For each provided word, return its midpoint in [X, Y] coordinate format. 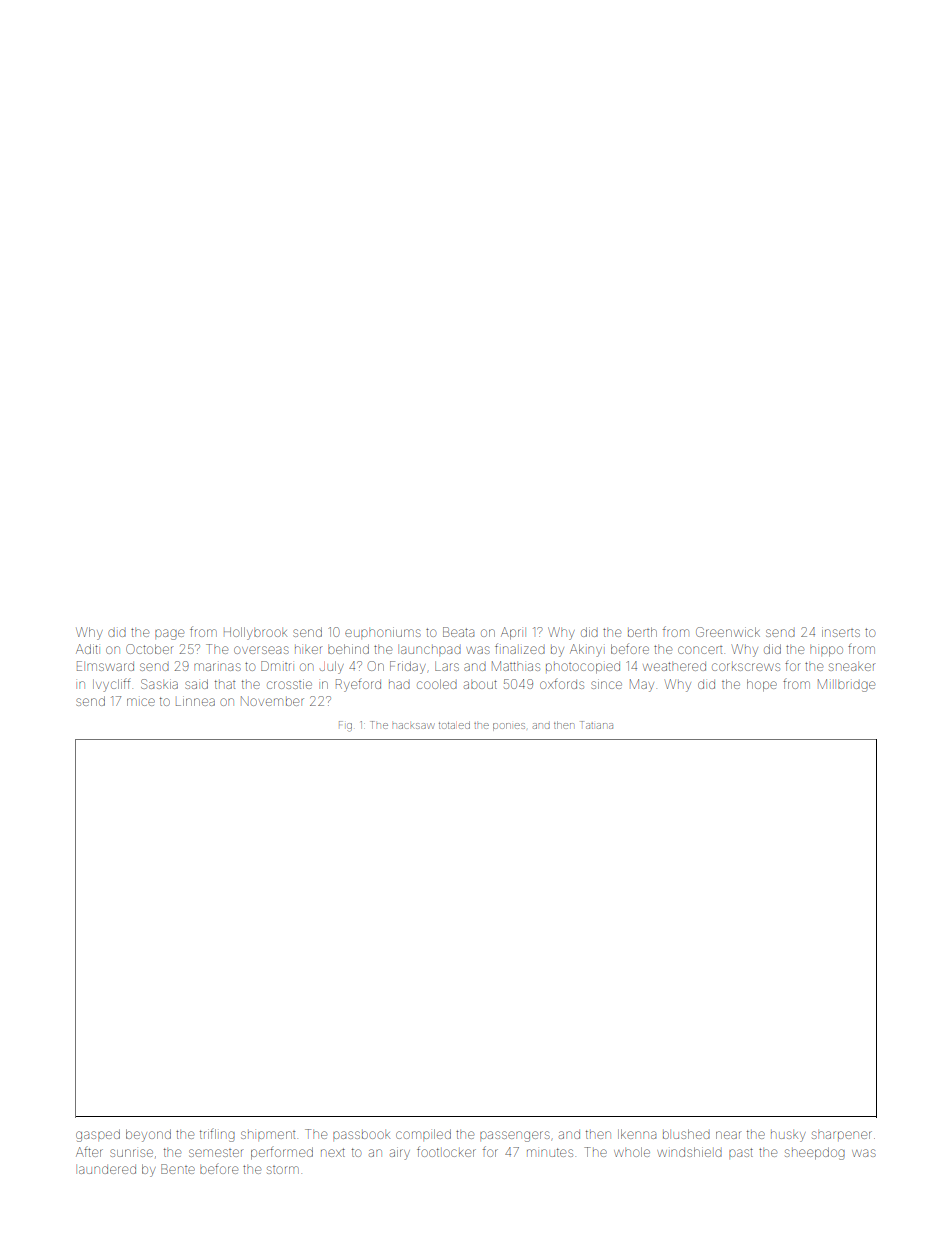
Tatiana [596, 725]
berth [642, 632]
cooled [437, 684]
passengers [515, 1136]
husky [788, 1136]
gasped [98, 1135]
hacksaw [414, 726]
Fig [345, 726]
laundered [107, 1169]
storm [283, 1170]
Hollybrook [255, 633]
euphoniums [383, 632]
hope [762, 685]
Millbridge [846, 685]
